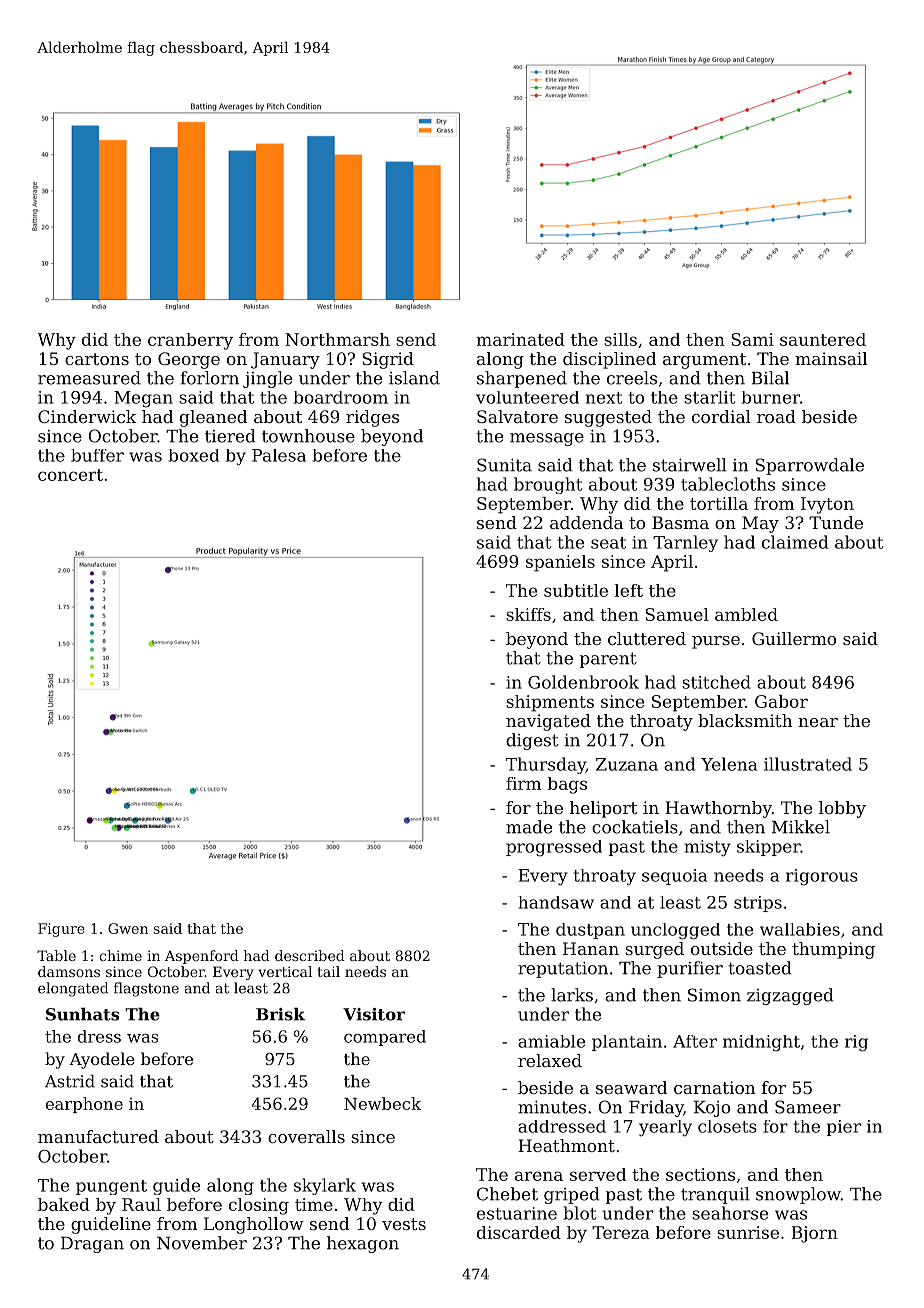  I want to click on cordial, so click(721, 416).
